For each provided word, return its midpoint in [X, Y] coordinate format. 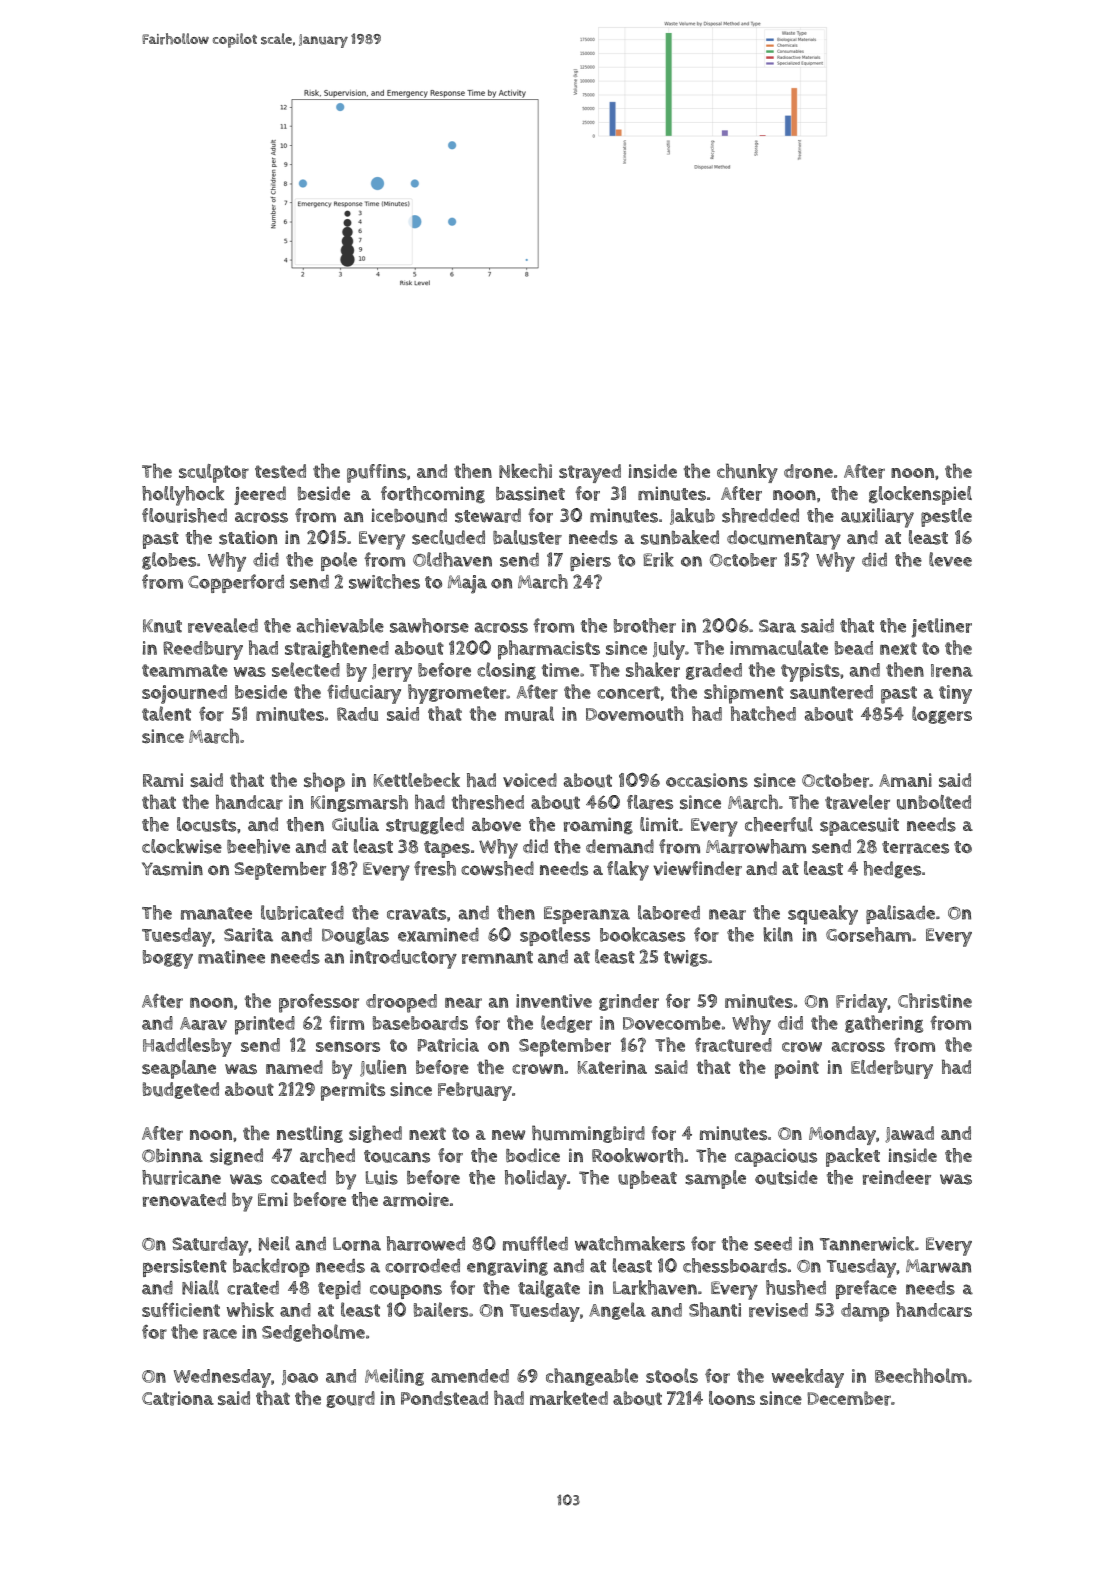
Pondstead [444, 1398]
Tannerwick [867, 1243]
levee [950, 559]
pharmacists [549, 650]
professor [319, 1003]
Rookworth [637, 1155]
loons [732, 1398]
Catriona [178, 1398]
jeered [260, 495]
